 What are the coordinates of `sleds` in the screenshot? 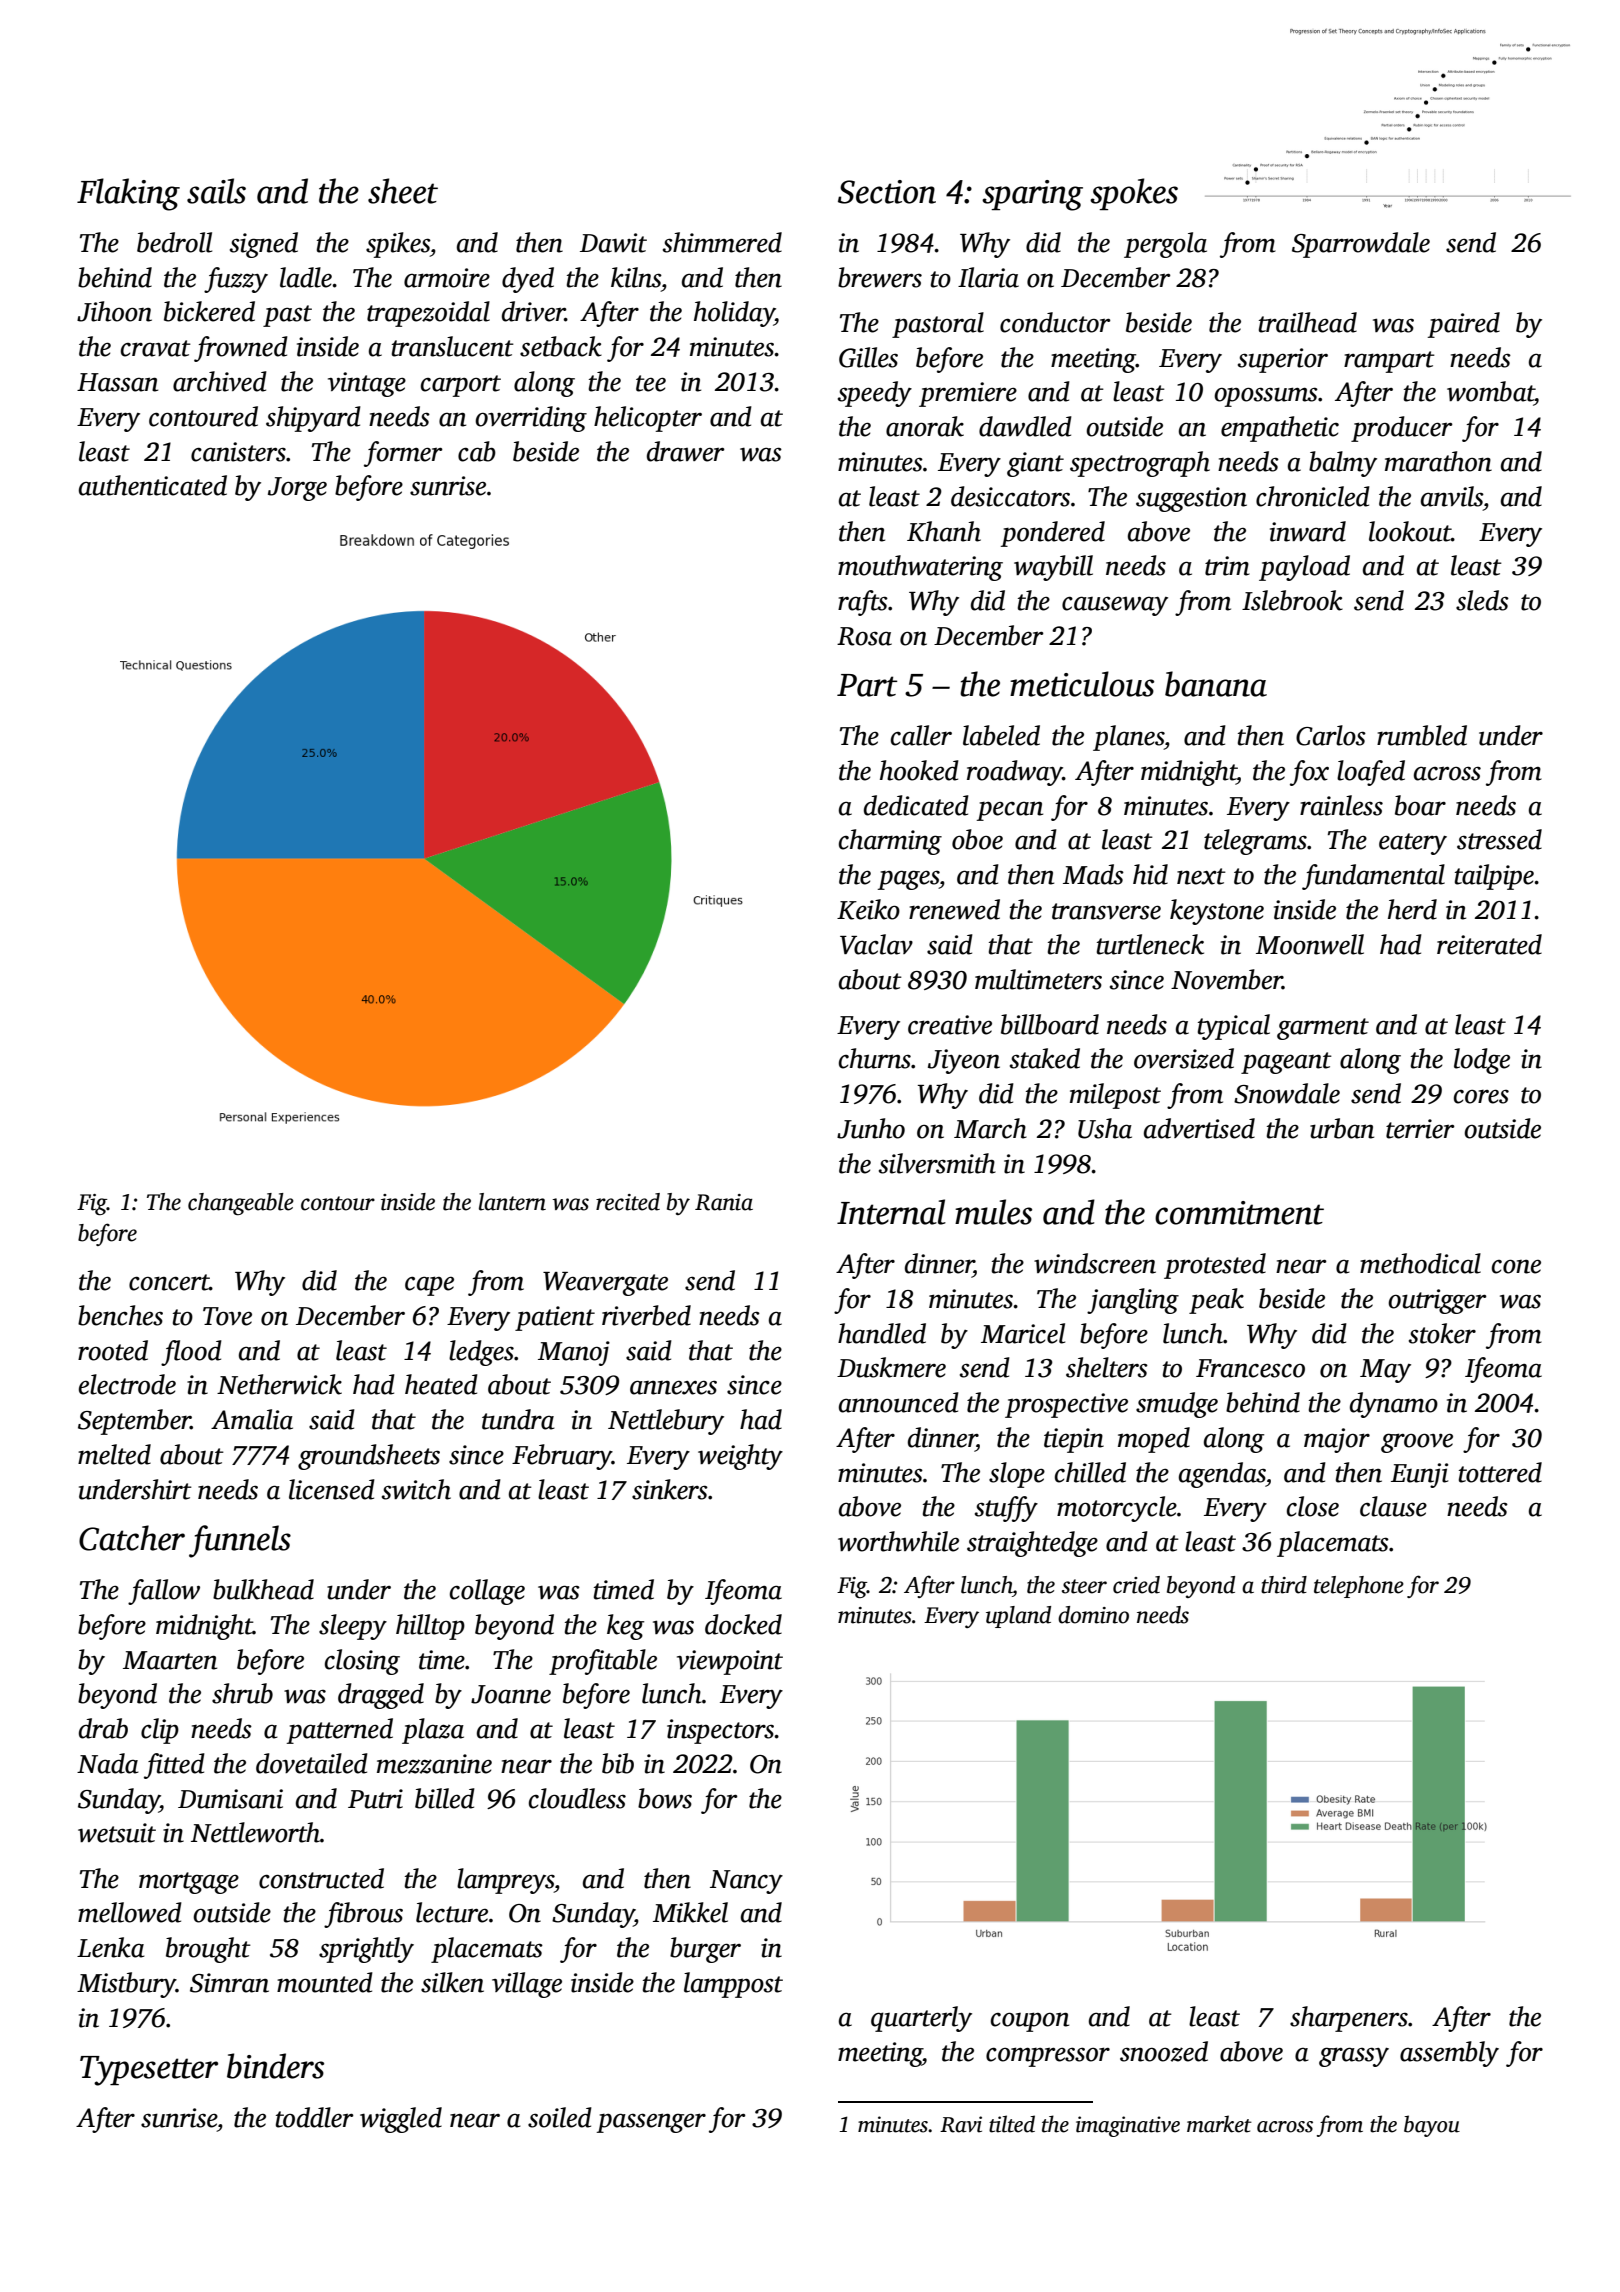 It's located at (1482, 600).
